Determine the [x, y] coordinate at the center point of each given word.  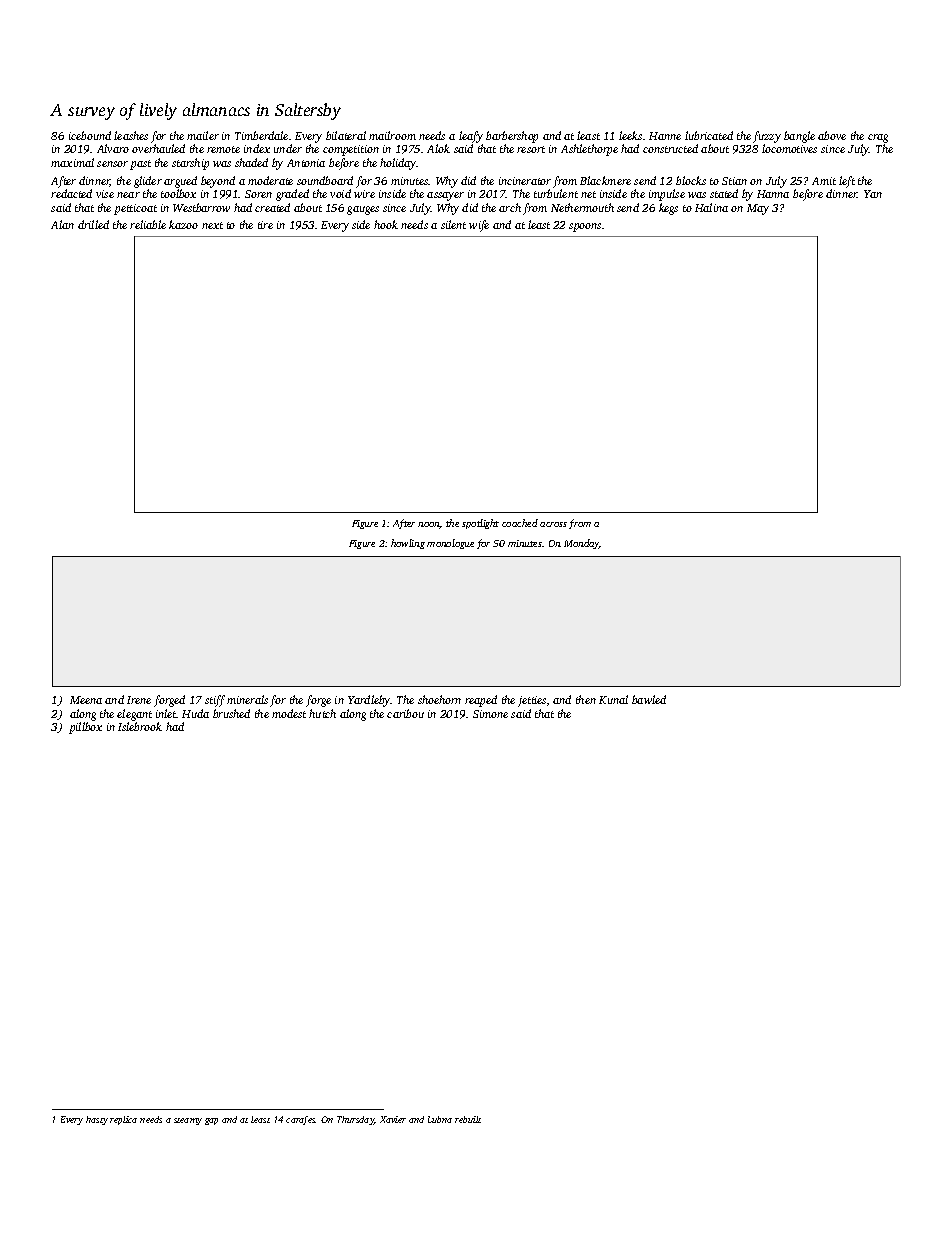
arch [510, 207]
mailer [203, 135]
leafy [471, 137]
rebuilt [468, 1119]
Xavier [393, 1119]
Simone [490, 714]
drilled [93, 224]
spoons [585, 227]
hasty [97, 1120]
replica [123, 1120]
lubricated [709, 135]
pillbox [85, 728]
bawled [649, 699]
